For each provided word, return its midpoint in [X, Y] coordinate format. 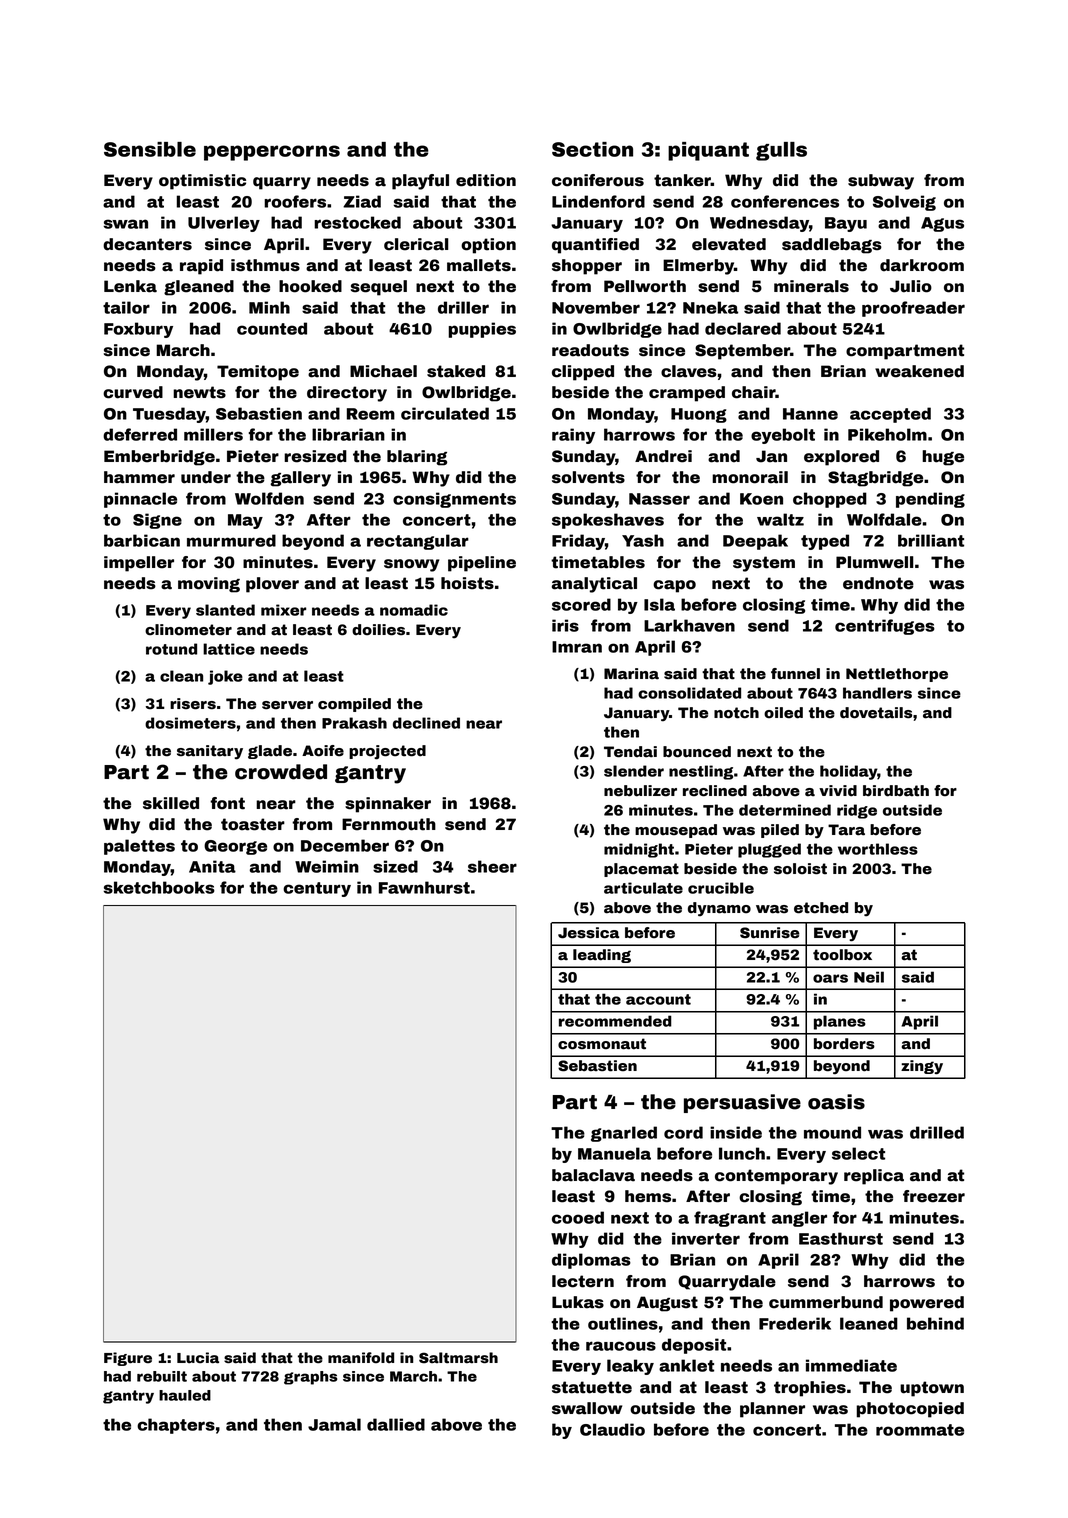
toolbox [842, 955]
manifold [361, 1358]
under [206, 477]
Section [592, 149]
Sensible [150, 149]
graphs [310, 1378]
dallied [396, 1424]
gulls [781, 151]
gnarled [624, 1134]
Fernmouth [389, 824]
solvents [588, 477]
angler [799, 1219]
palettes [139, 847]
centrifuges [885, 627]
